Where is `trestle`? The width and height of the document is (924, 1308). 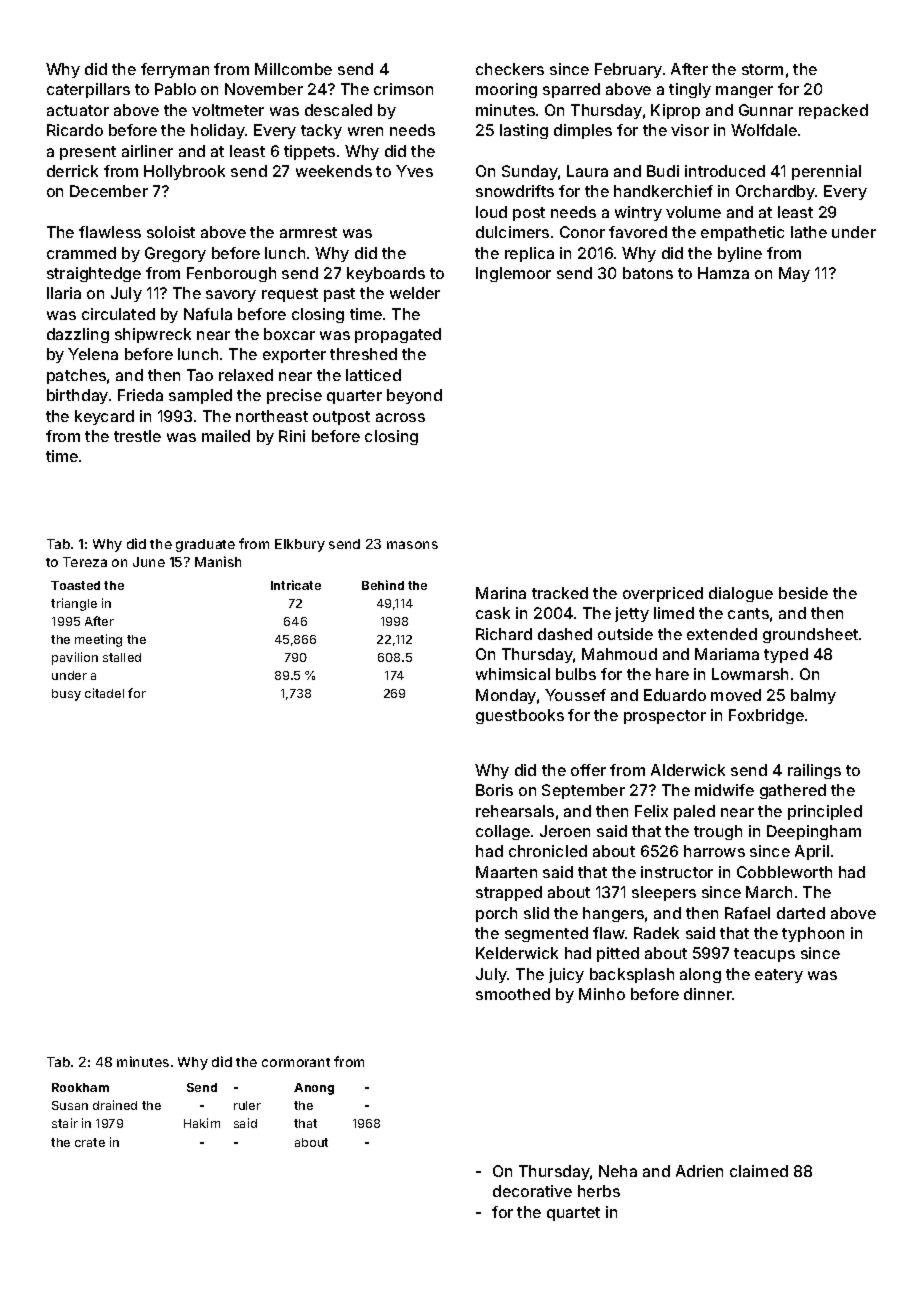 trestle is located at coordinates (137, 436).
